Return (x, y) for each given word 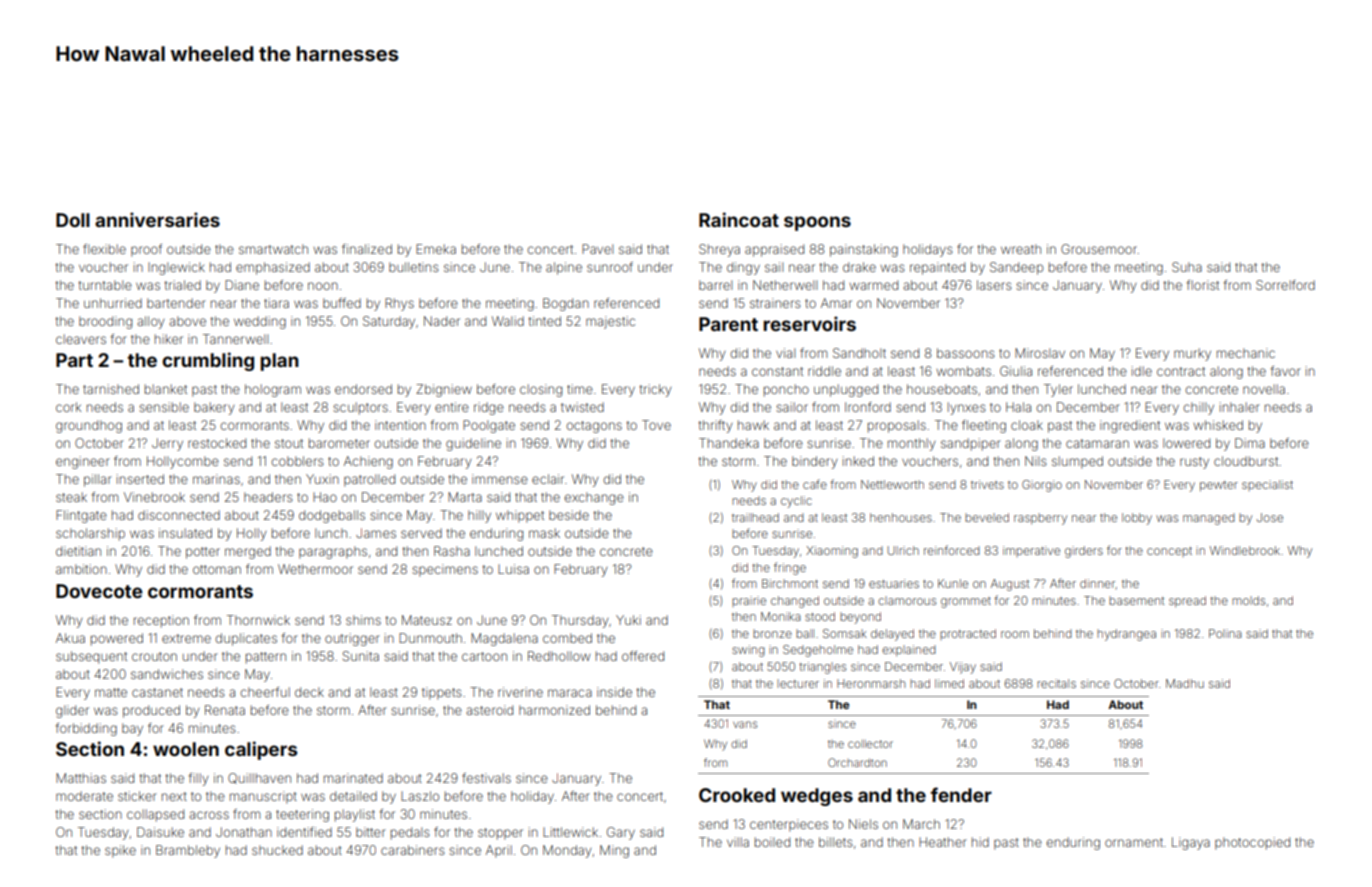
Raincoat (739, 219)
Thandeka (729, 443)
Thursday (580, 621)
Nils (1036, 461)
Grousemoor (1099, 249)
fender (961, 794)
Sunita (361, 656)
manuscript (263, 797)
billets (836, 842)
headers (268, 497)
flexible (104, 249)
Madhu (1185, 683)
